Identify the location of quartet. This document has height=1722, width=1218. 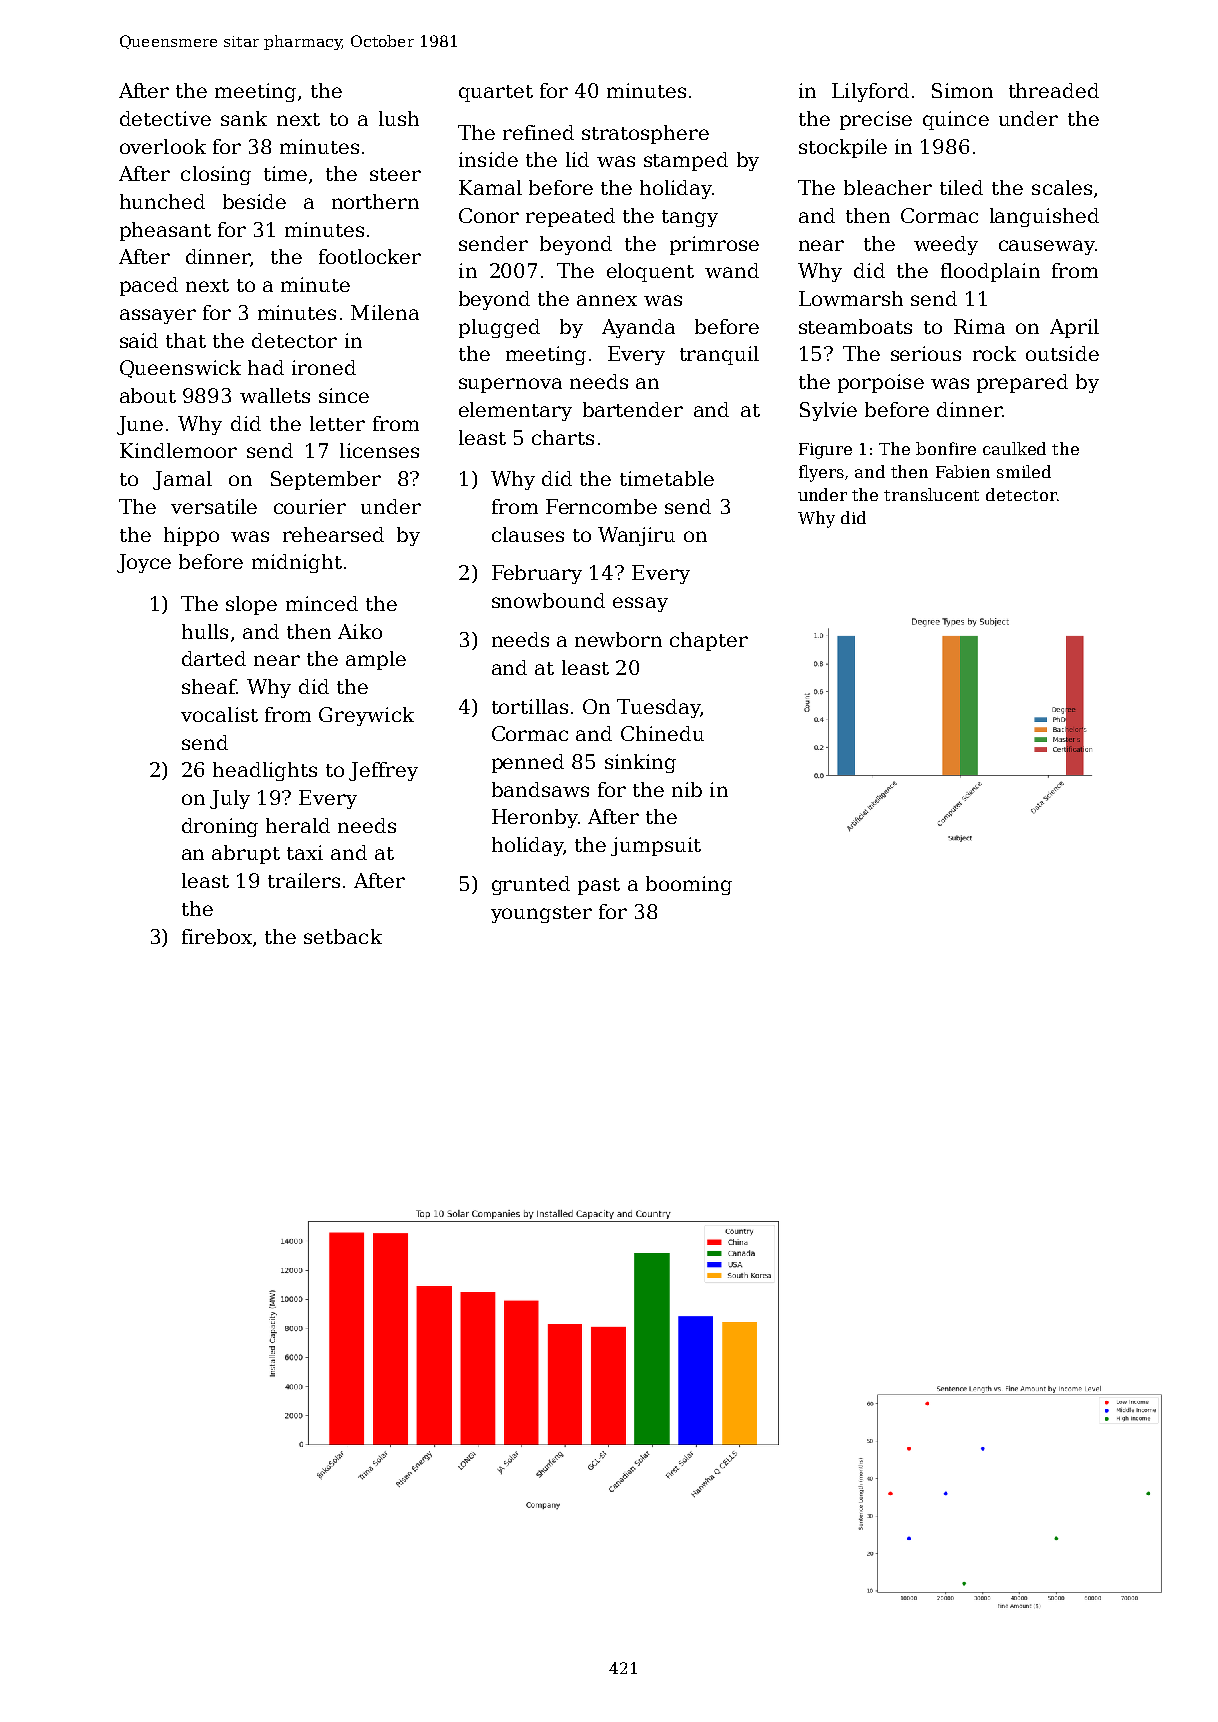
(496, 93).
